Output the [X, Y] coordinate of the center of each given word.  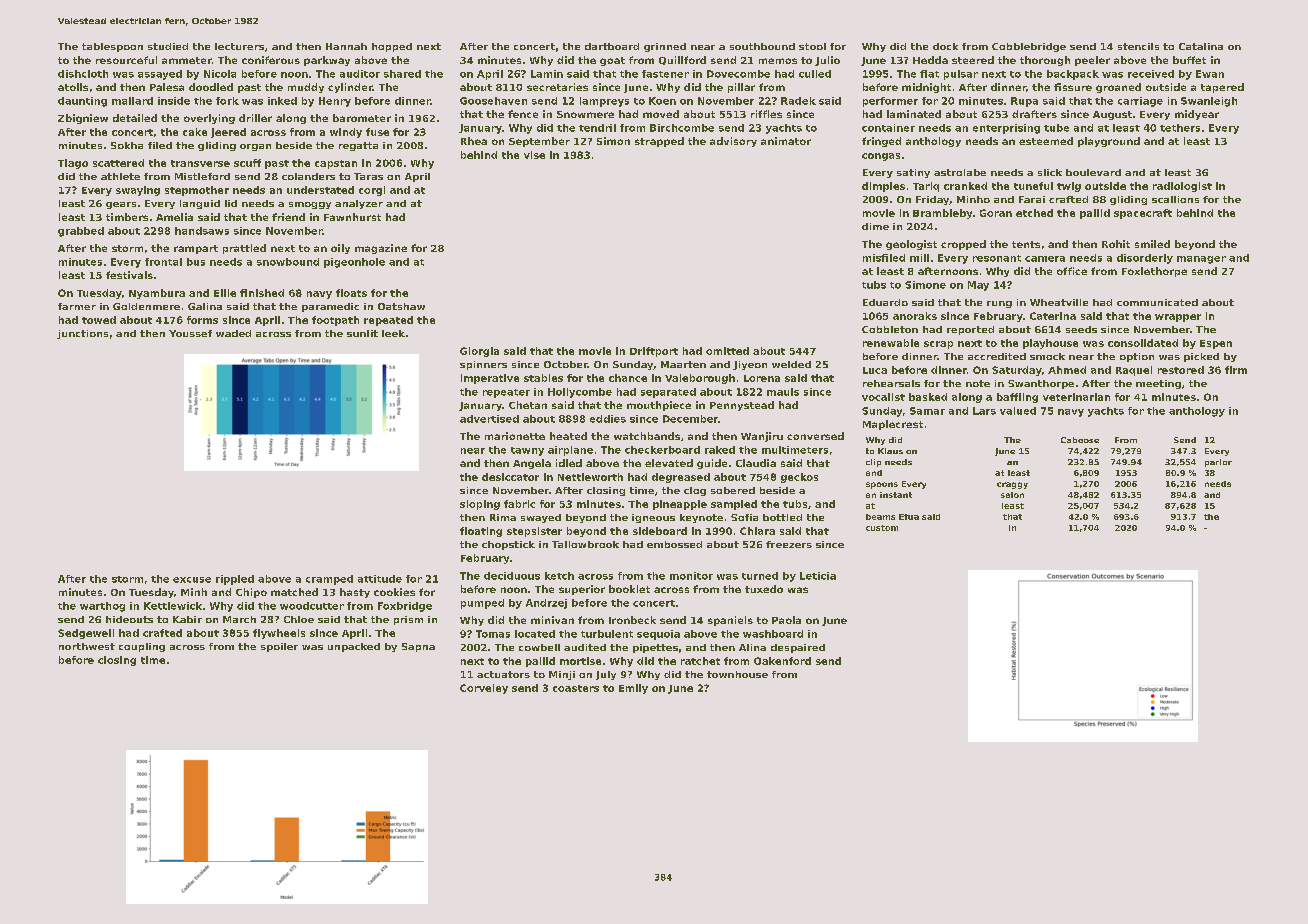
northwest [87, 646]
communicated [1157, 302]
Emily [633, 689]
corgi [372, 191]
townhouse [737, 674]
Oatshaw [401, 306]
